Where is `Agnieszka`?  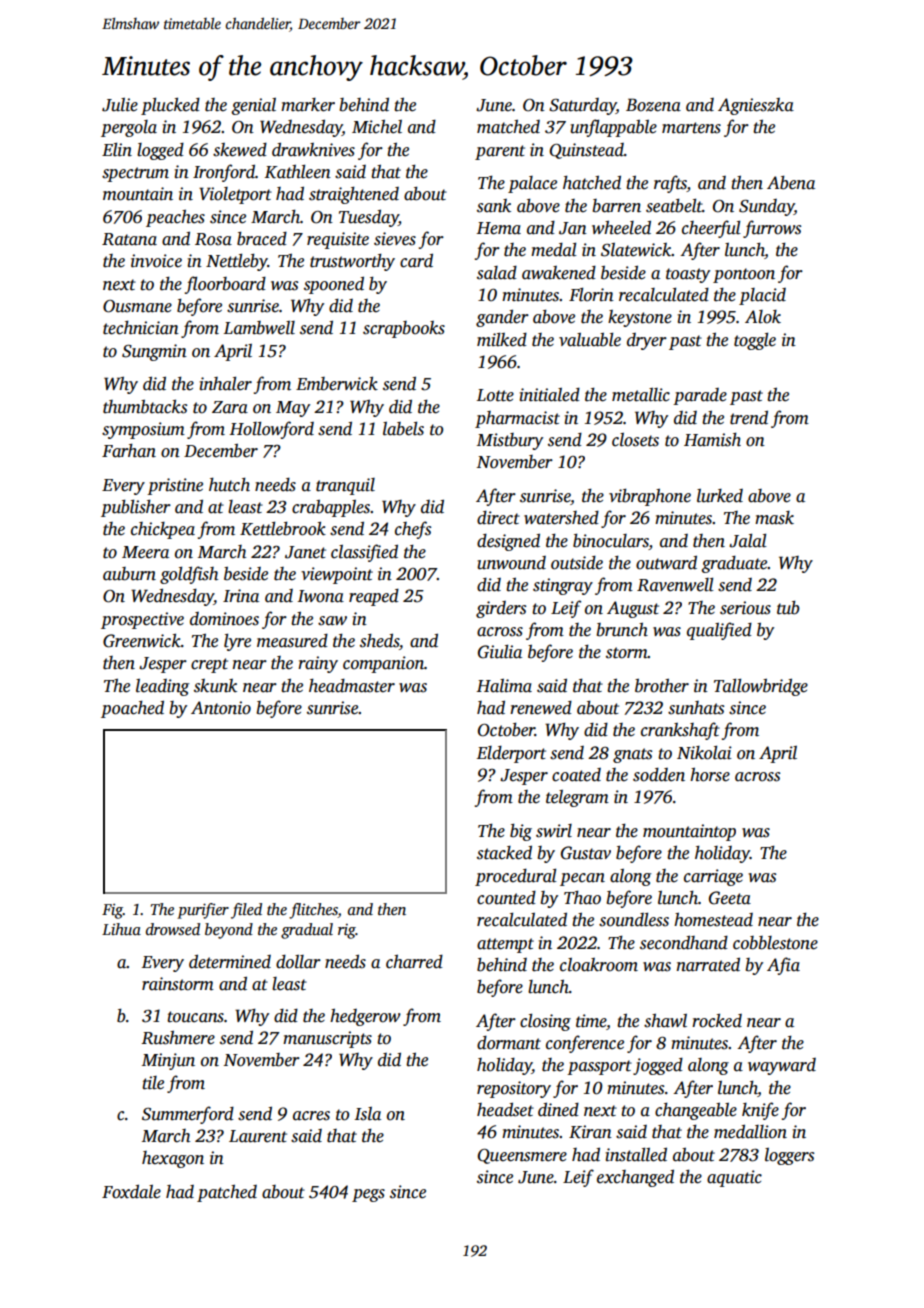
Agnieszka is located at coordinates (756, 106).
